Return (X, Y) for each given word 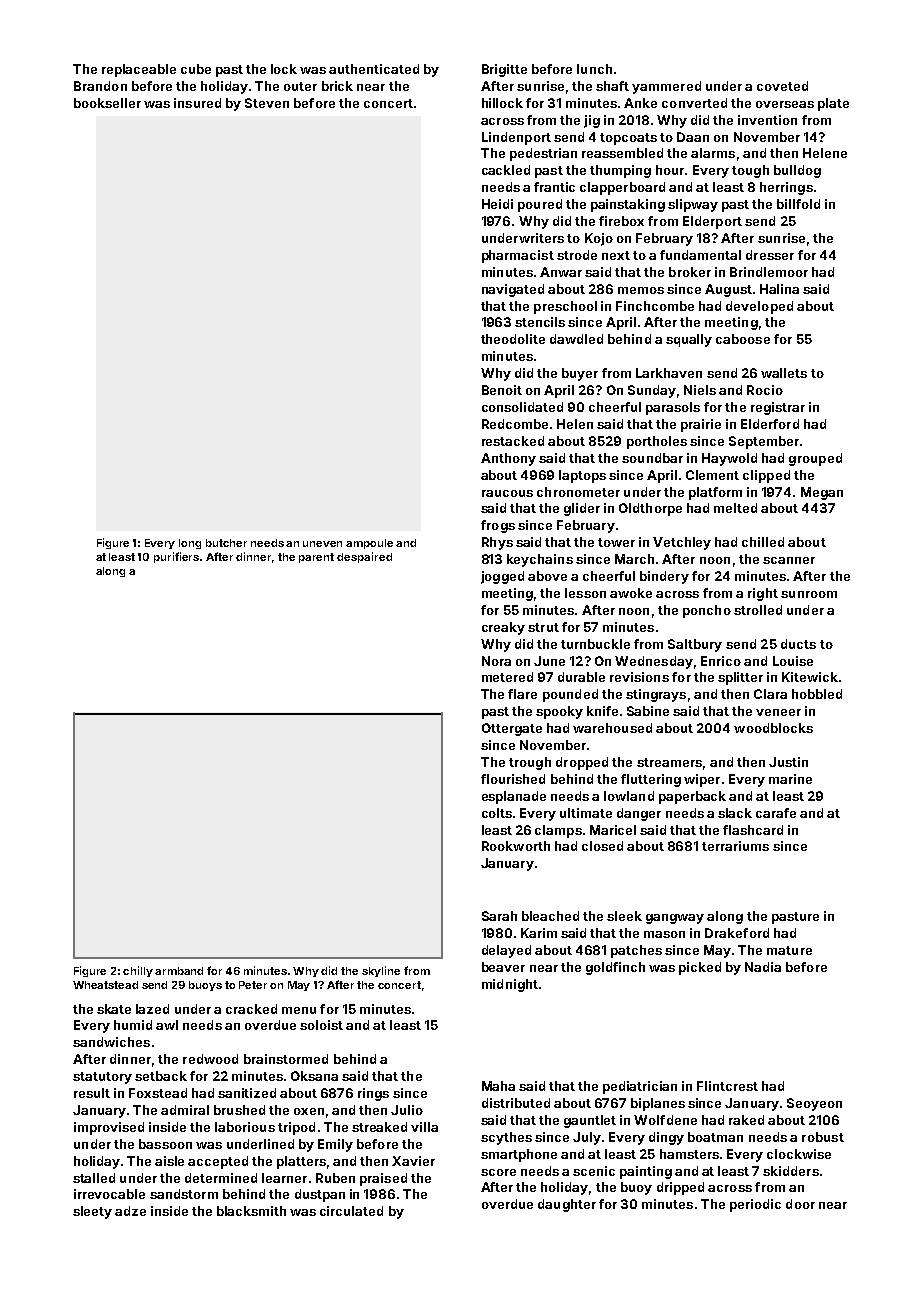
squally (689, 340)
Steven (267, 103)
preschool (565, 307)
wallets (784, 373)
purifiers (176, 557)
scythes (506, 1138)
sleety (92, 1212)
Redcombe (515, 424)
